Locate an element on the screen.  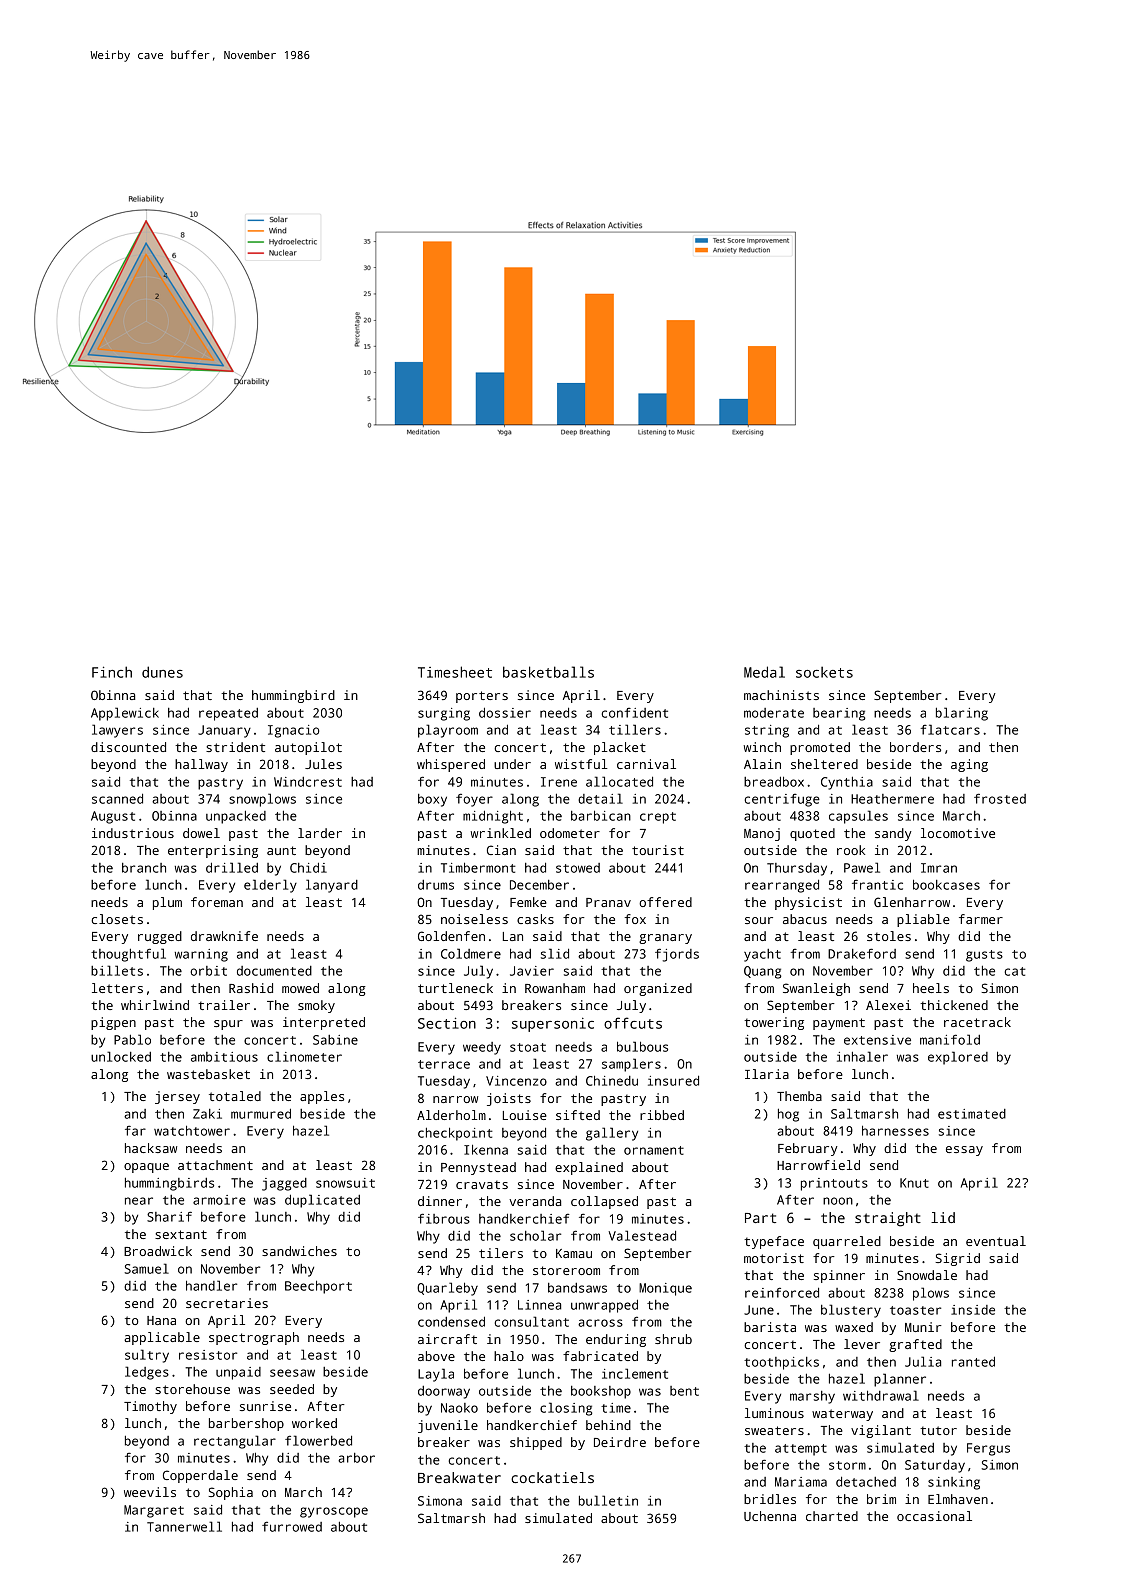
frosted is located at coordinates (1000, 798).
